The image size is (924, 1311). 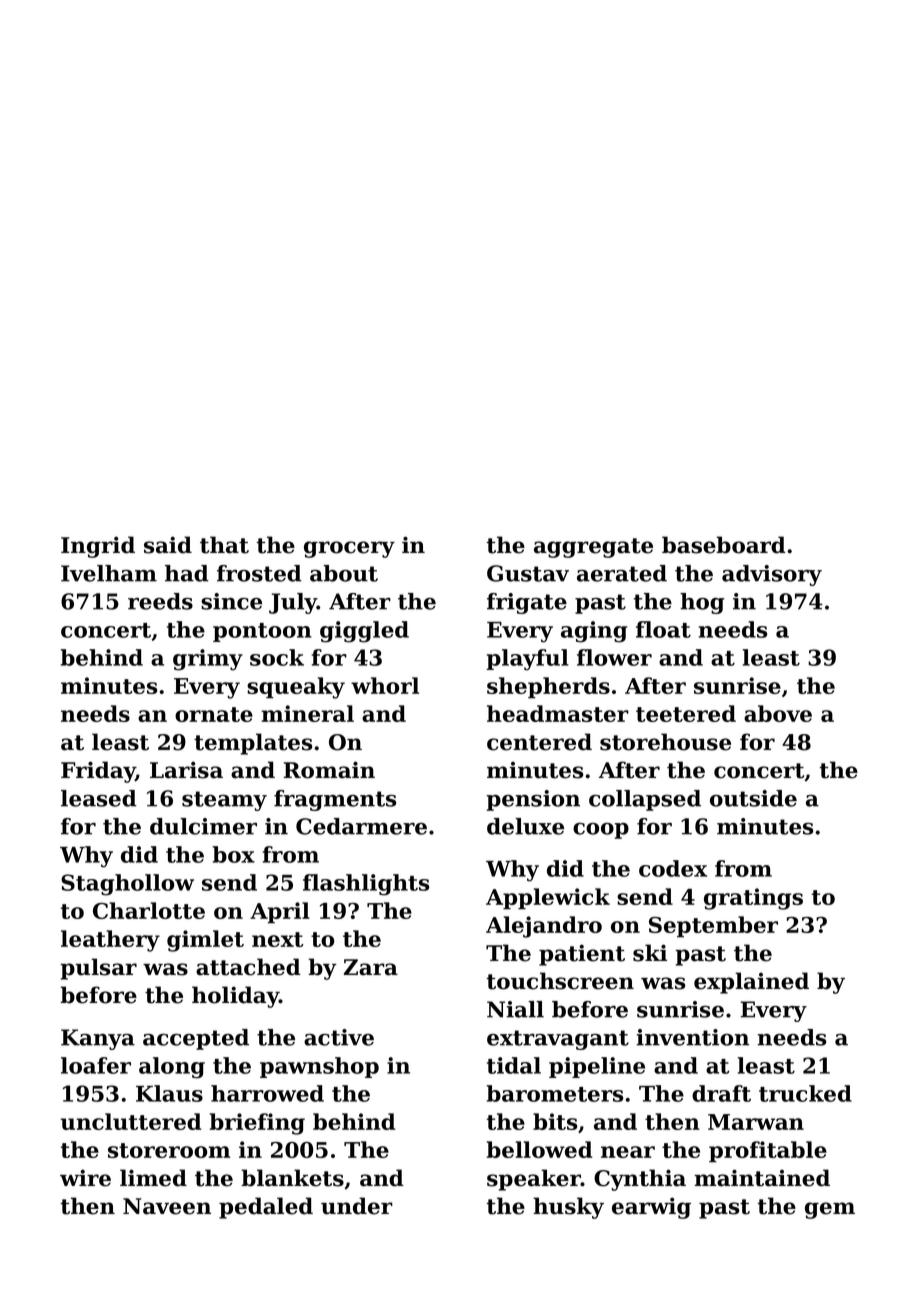 What do you see at coordinates (98, 547) in the screenshot?
I see `Ingrid` at bounding box center [98, 547].
